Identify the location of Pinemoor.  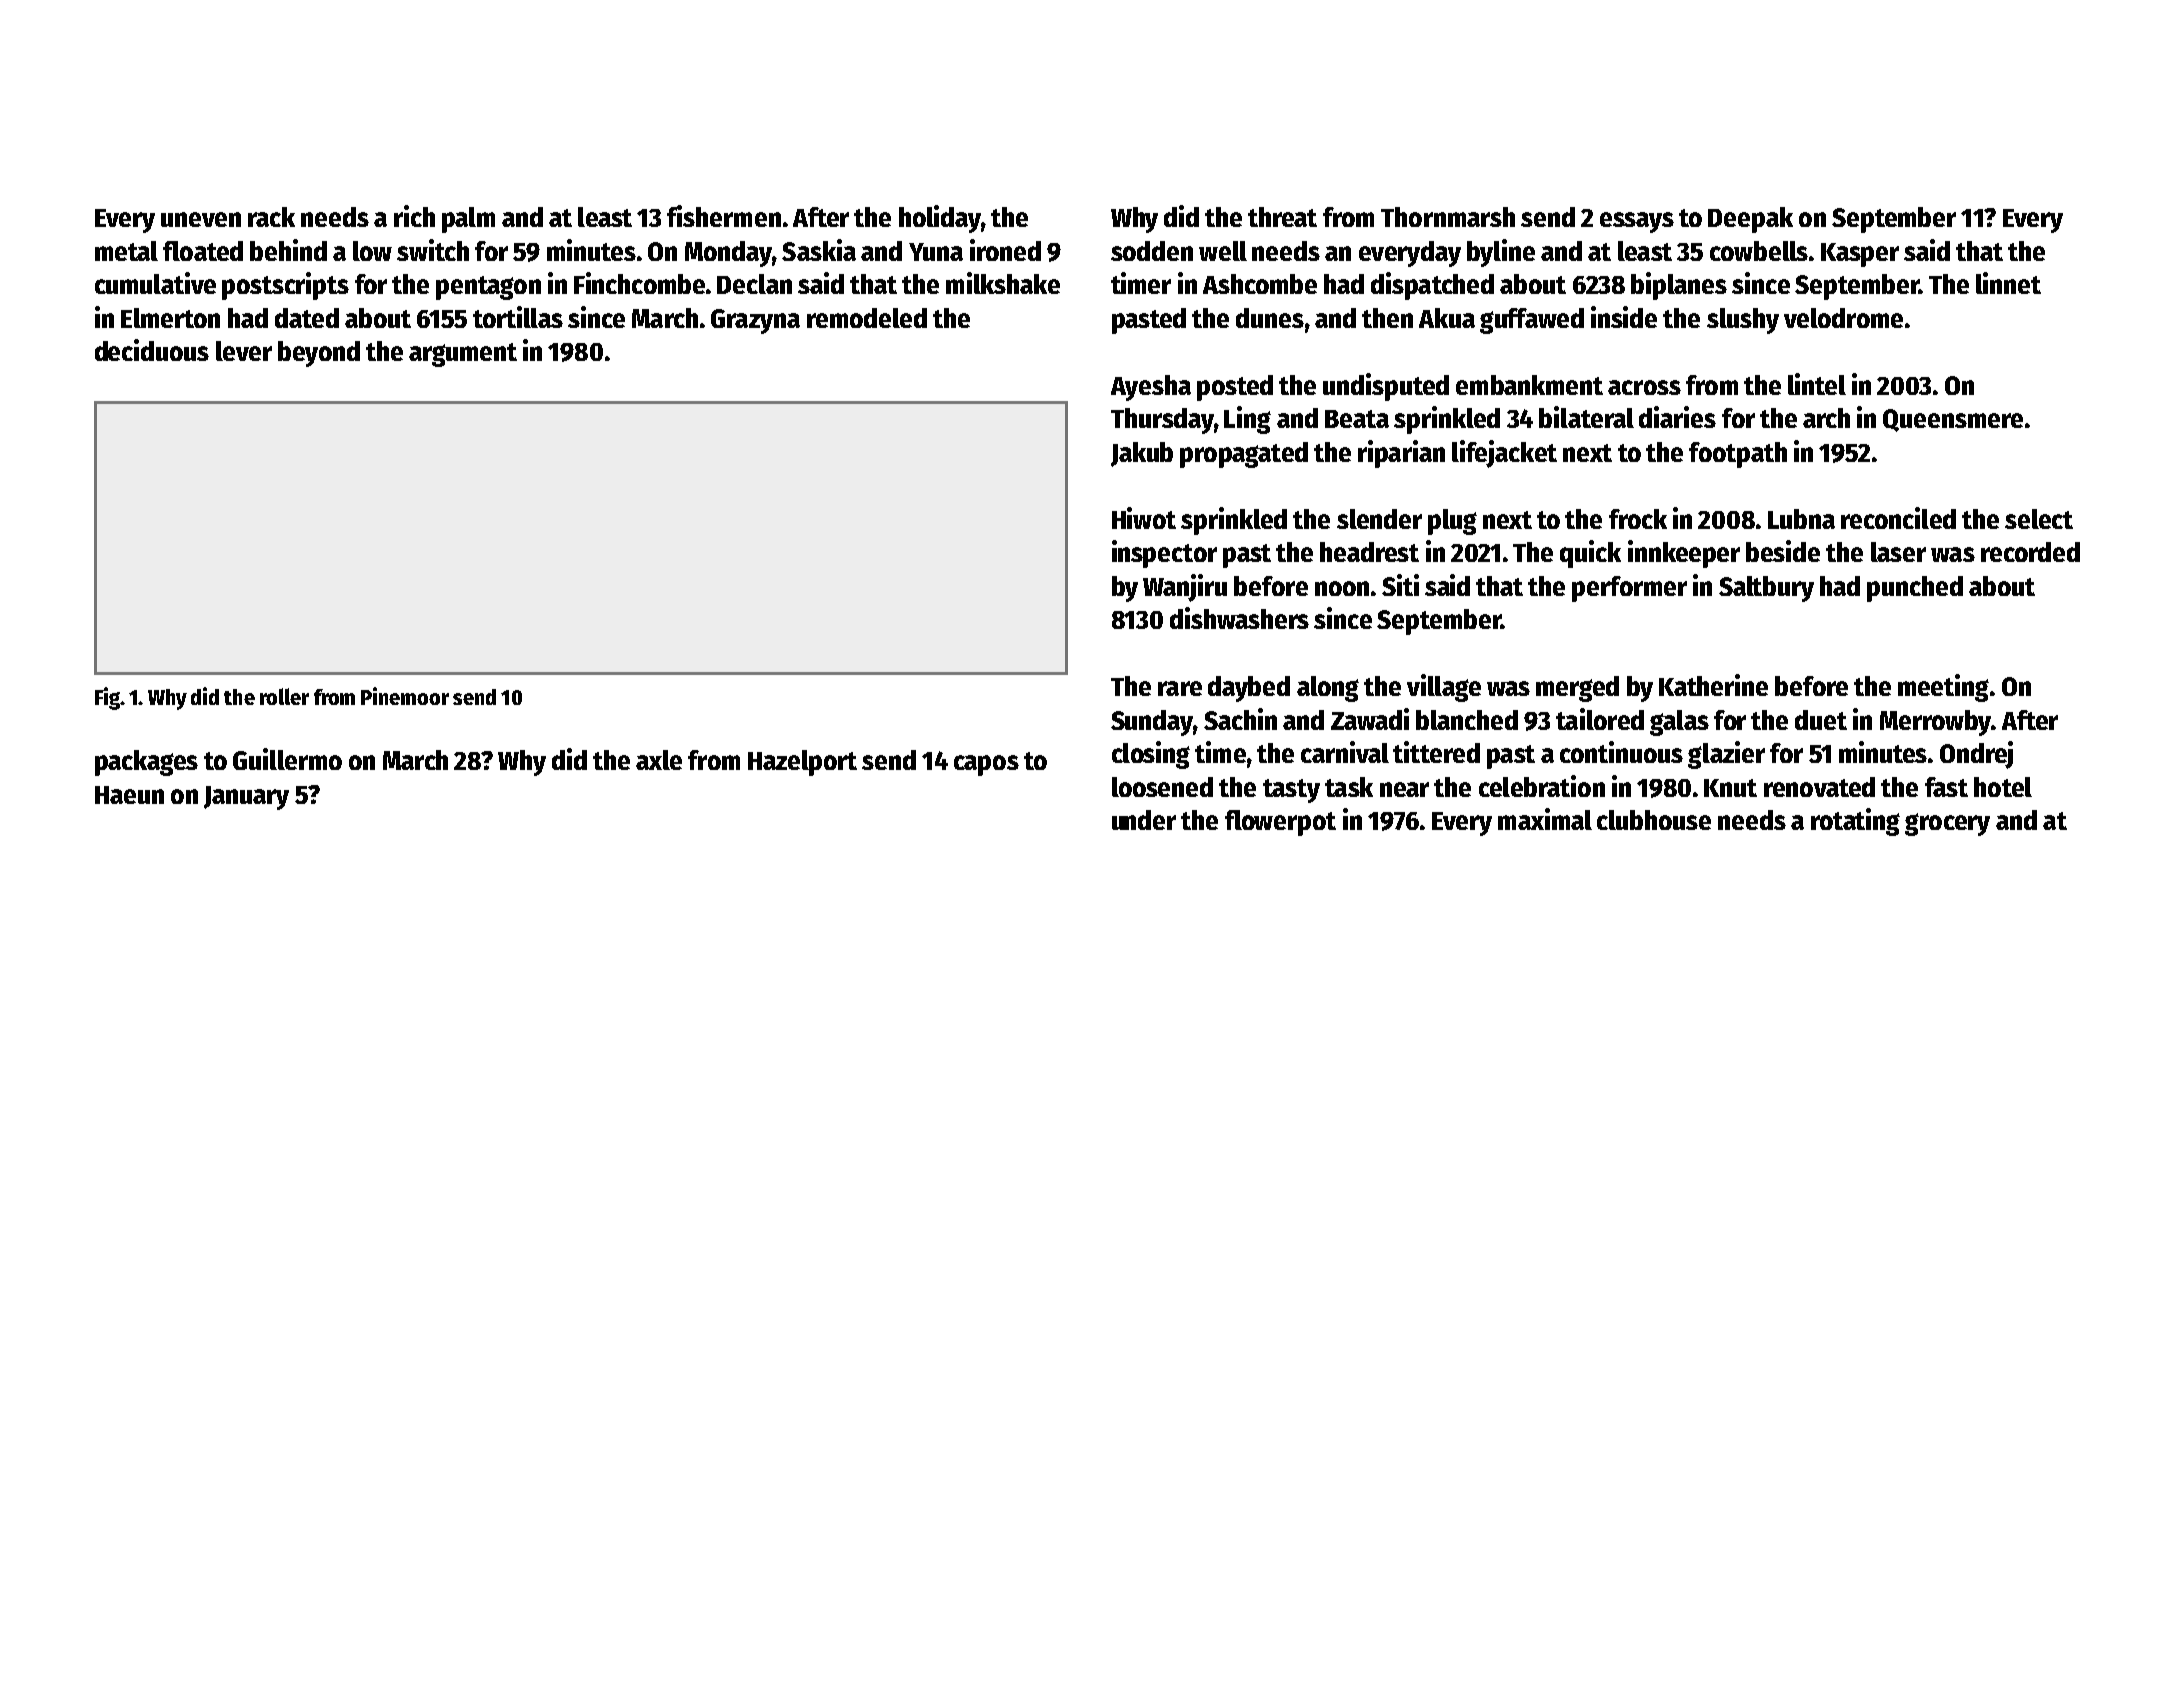
(405, 696).
